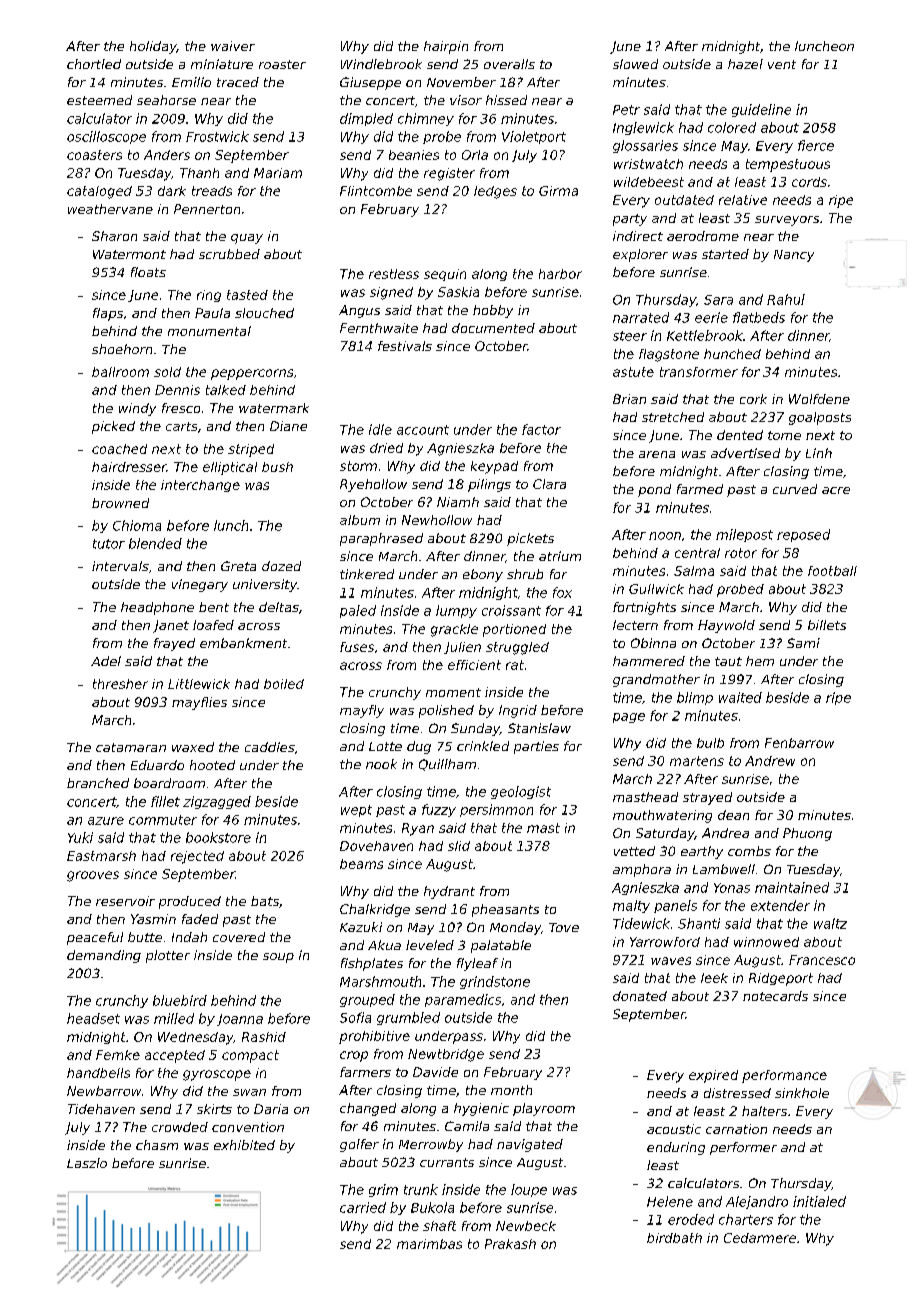 The image size is (924, 1308). I want to click on Niamh, so click(458, 502).
